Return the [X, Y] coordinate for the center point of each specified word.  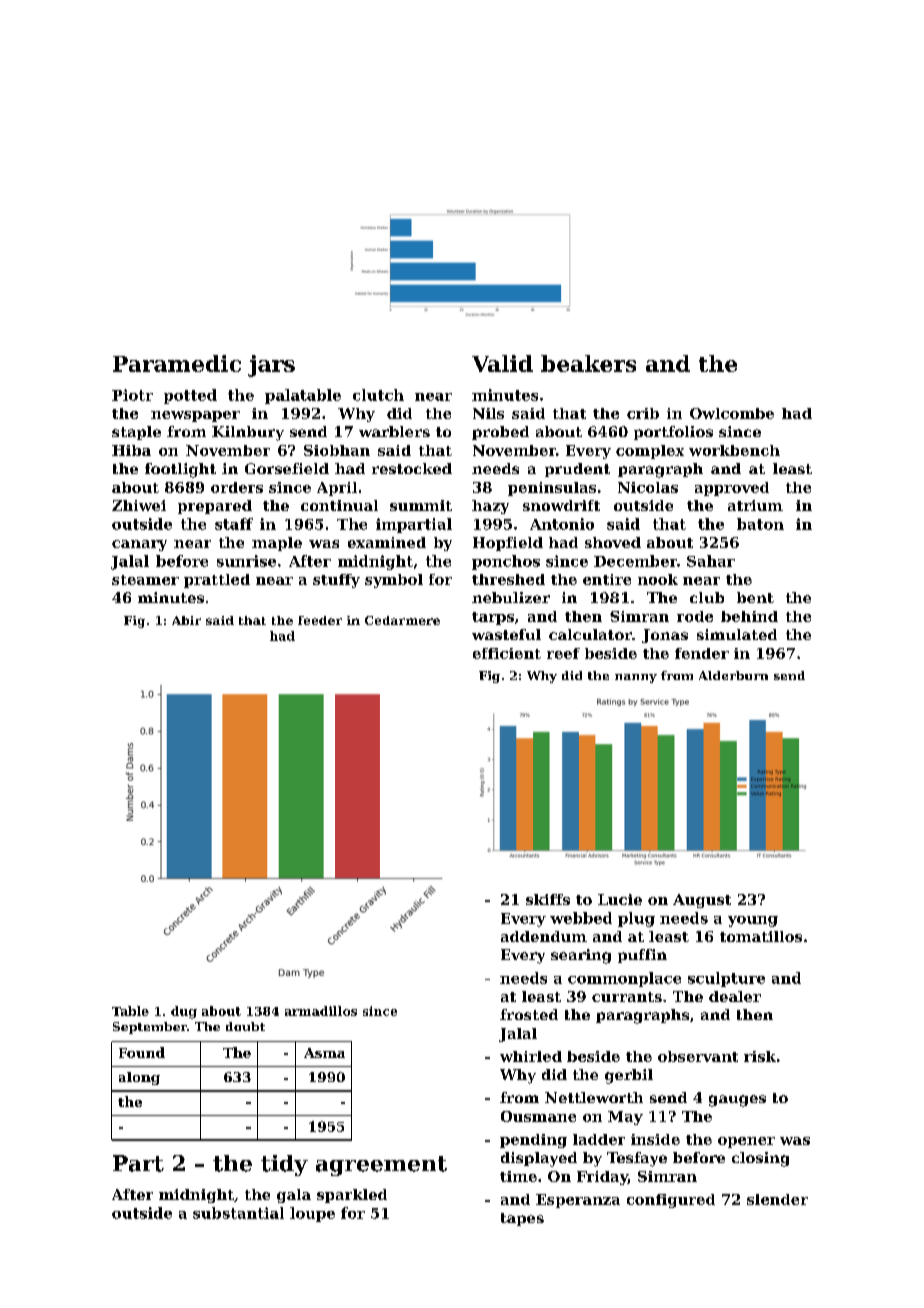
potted [190, 396]
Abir [186, 620]
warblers [394, 431]
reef [563, 653]
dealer [735, 996]
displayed [539, 1159]
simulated [737, 634]
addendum [544, 936]
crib [643, 413]
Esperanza [578, 1201]
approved [732, 489]
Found [142, 1052]
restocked [412, 468]
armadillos [321, 1011]
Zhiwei [139, 505]
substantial [238, 1213]
